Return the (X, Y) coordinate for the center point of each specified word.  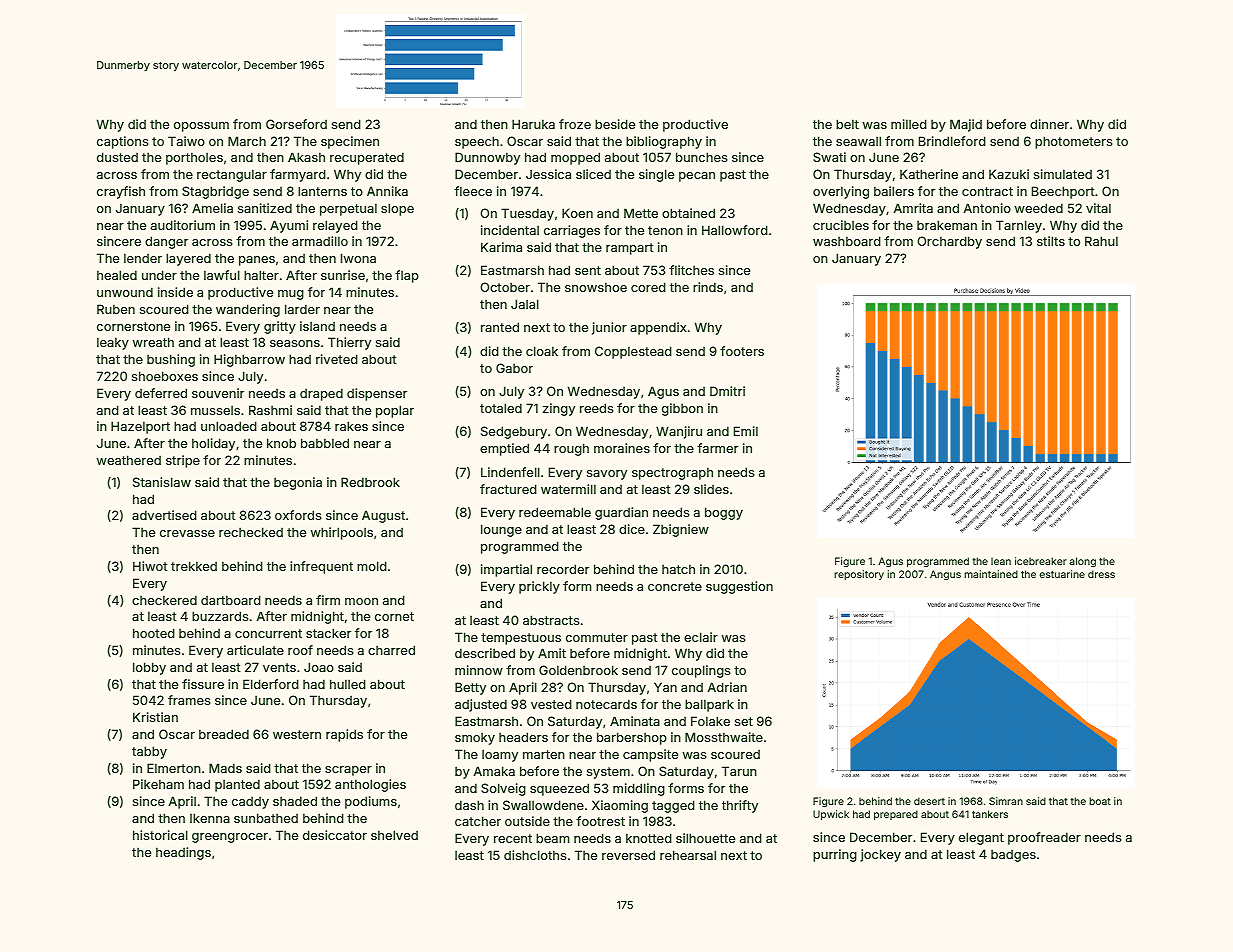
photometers (1073, 142)
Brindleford (952, 141)
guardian (621, 513)
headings (183, 853)
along (1082, 562)
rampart (630, 249)
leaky (113, 343)
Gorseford (296, 124)
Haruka (533, 124)
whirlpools (342, 533)
